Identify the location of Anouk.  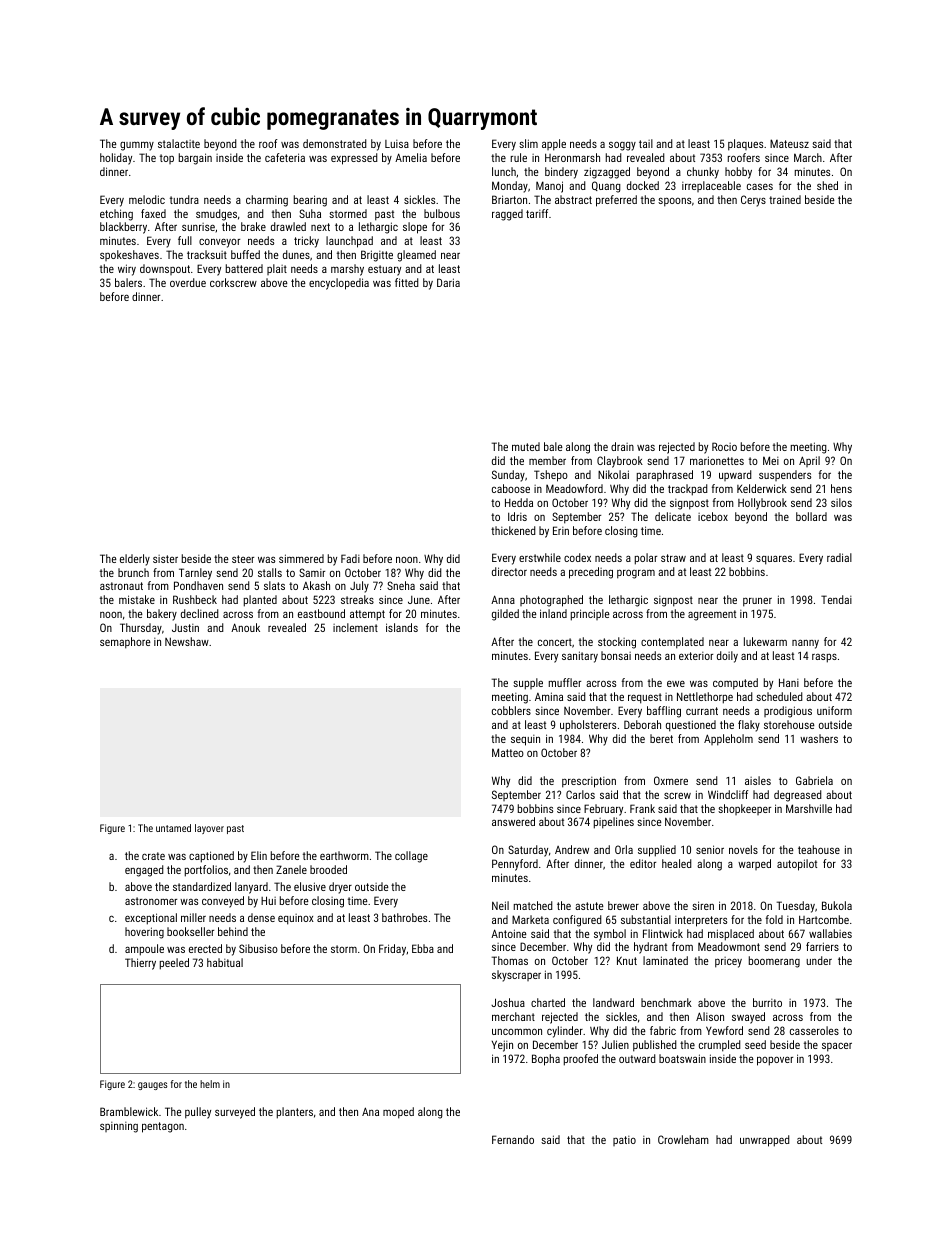
(245, 627).
